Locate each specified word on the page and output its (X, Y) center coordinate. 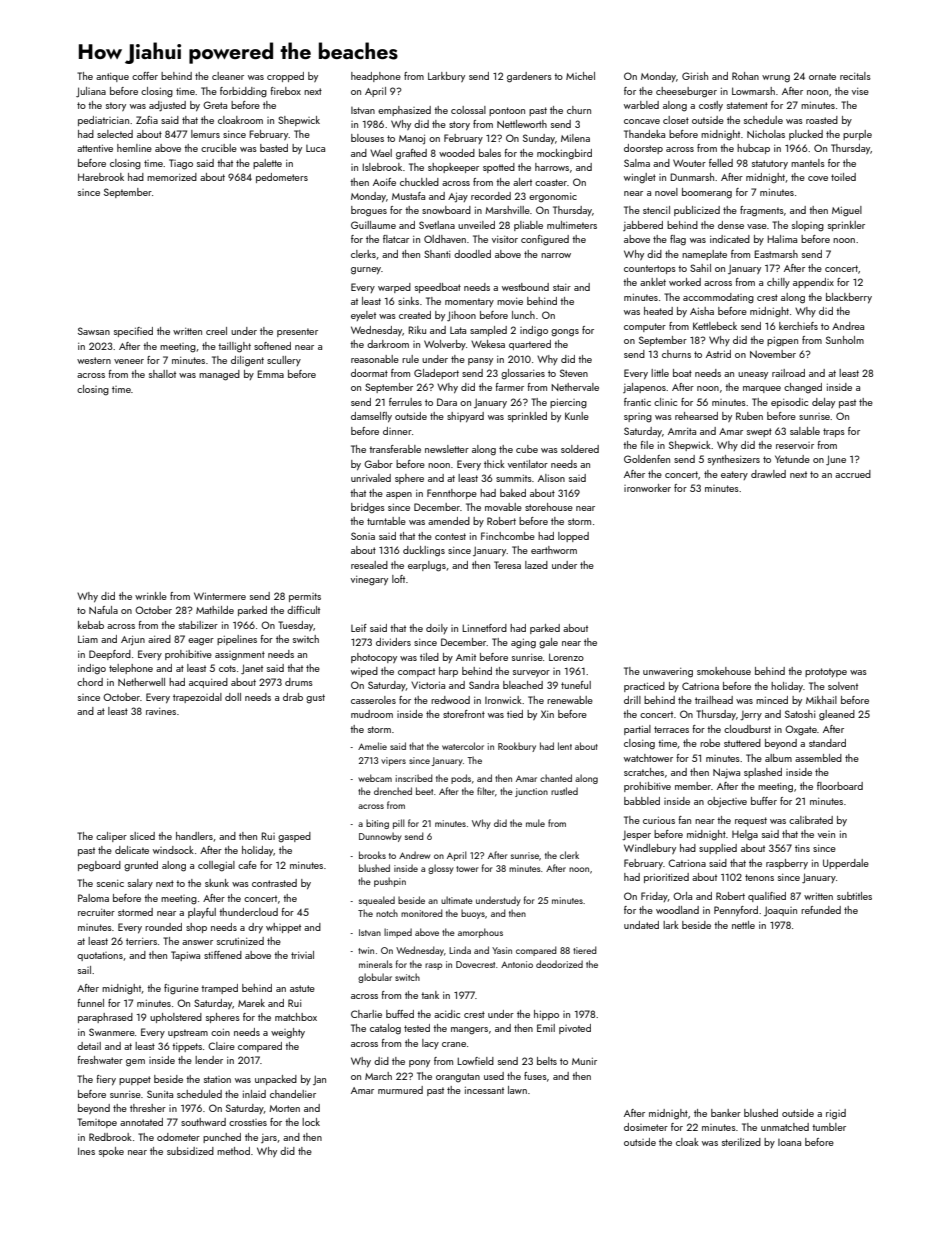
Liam (88, 639)
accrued (853, 474)
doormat (369, 373)
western (94, 360)
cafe (247, 865)
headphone (376, 77)
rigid (836, 1114)
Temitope (97, 1123)
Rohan (745, 76)
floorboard (840, 786)
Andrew (414, 855)
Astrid (718, 354)
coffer (145, 76)
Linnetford (484, 628)
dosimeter (646, 1127)
